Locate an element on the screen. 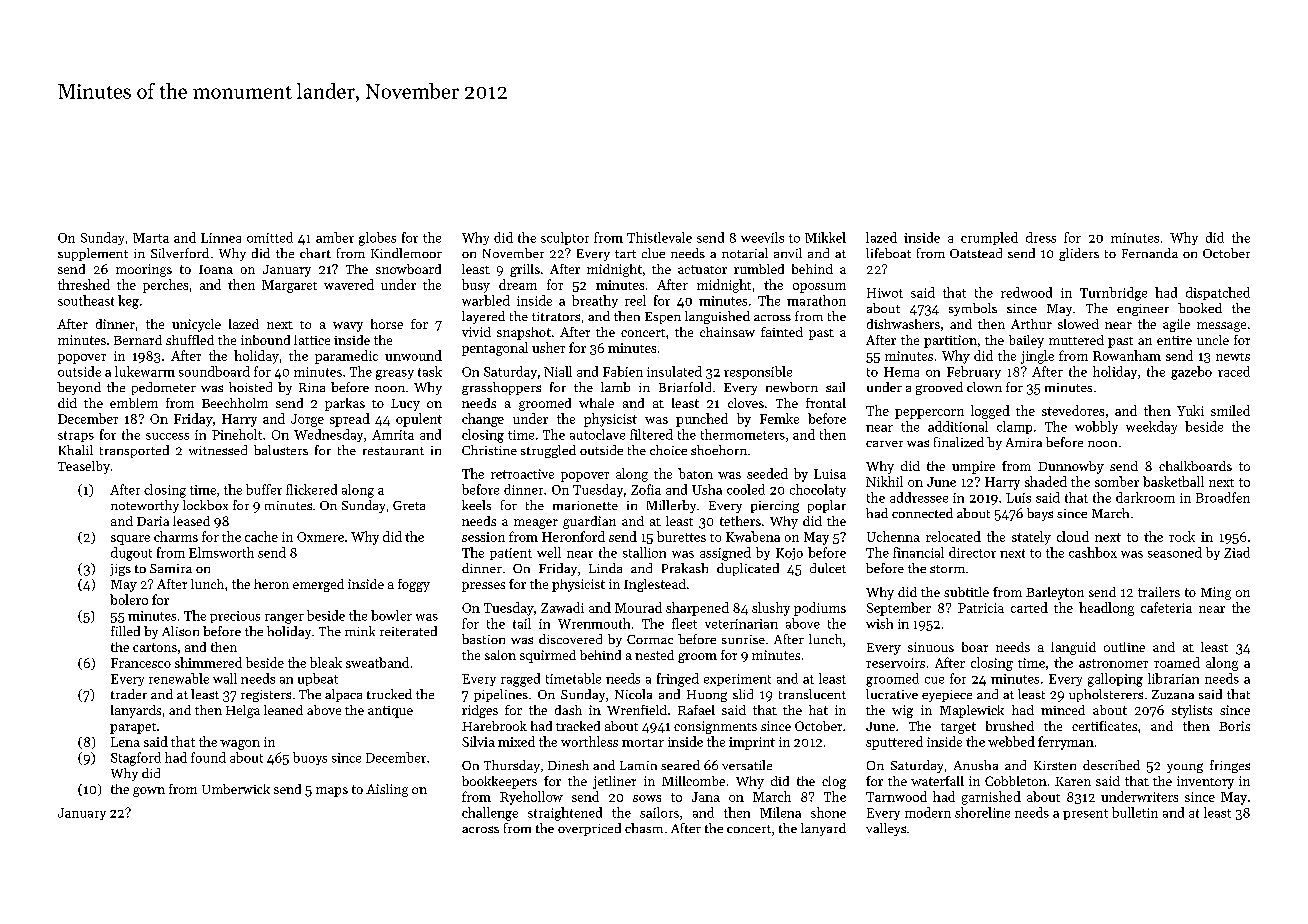 The height and width of the screenshot is (924, 1308). redwood is located at coordinates (1026, 292).
